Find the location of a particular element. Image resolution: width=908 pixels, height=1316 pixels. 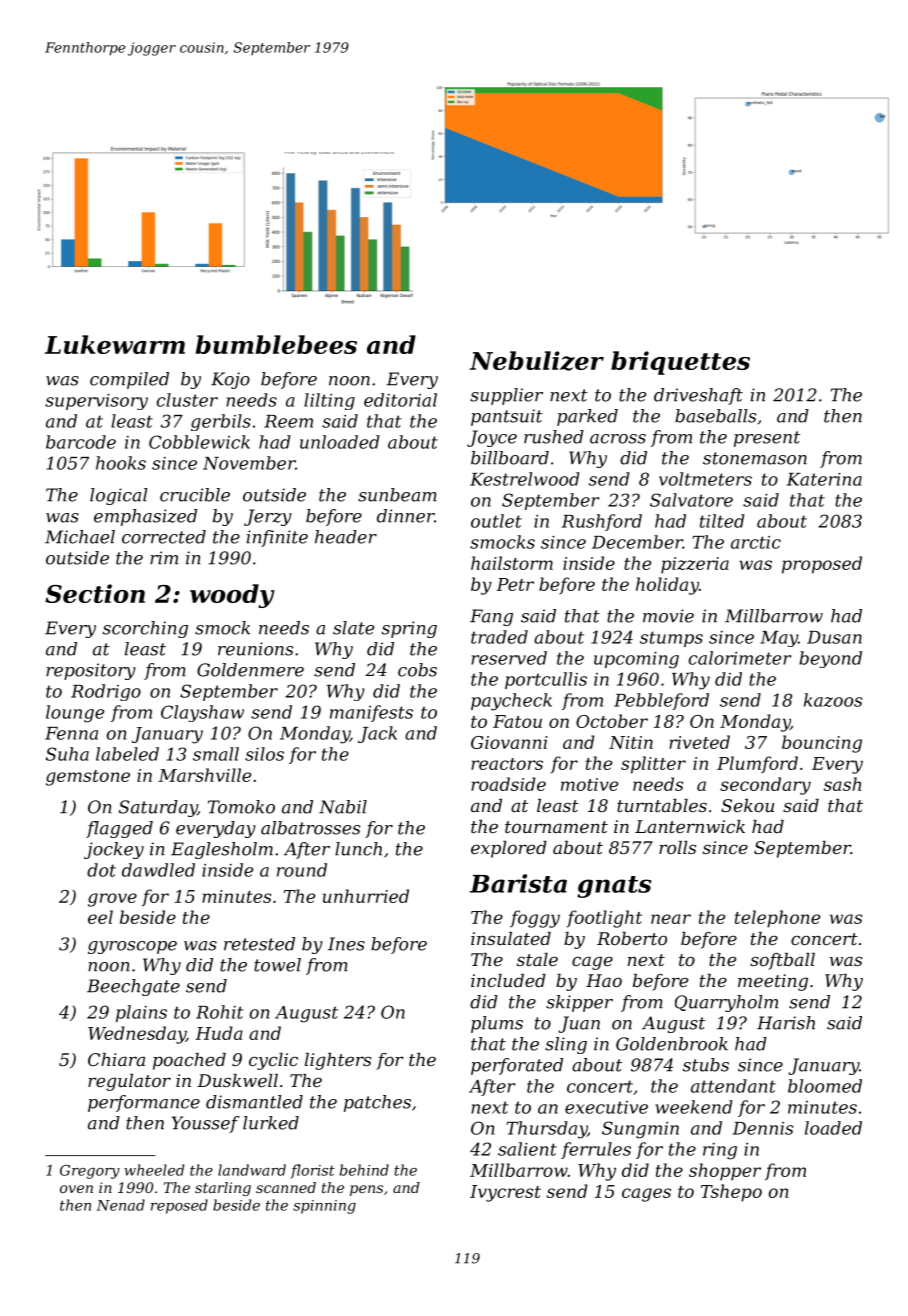

slate is located at coordinates (353, 628).
